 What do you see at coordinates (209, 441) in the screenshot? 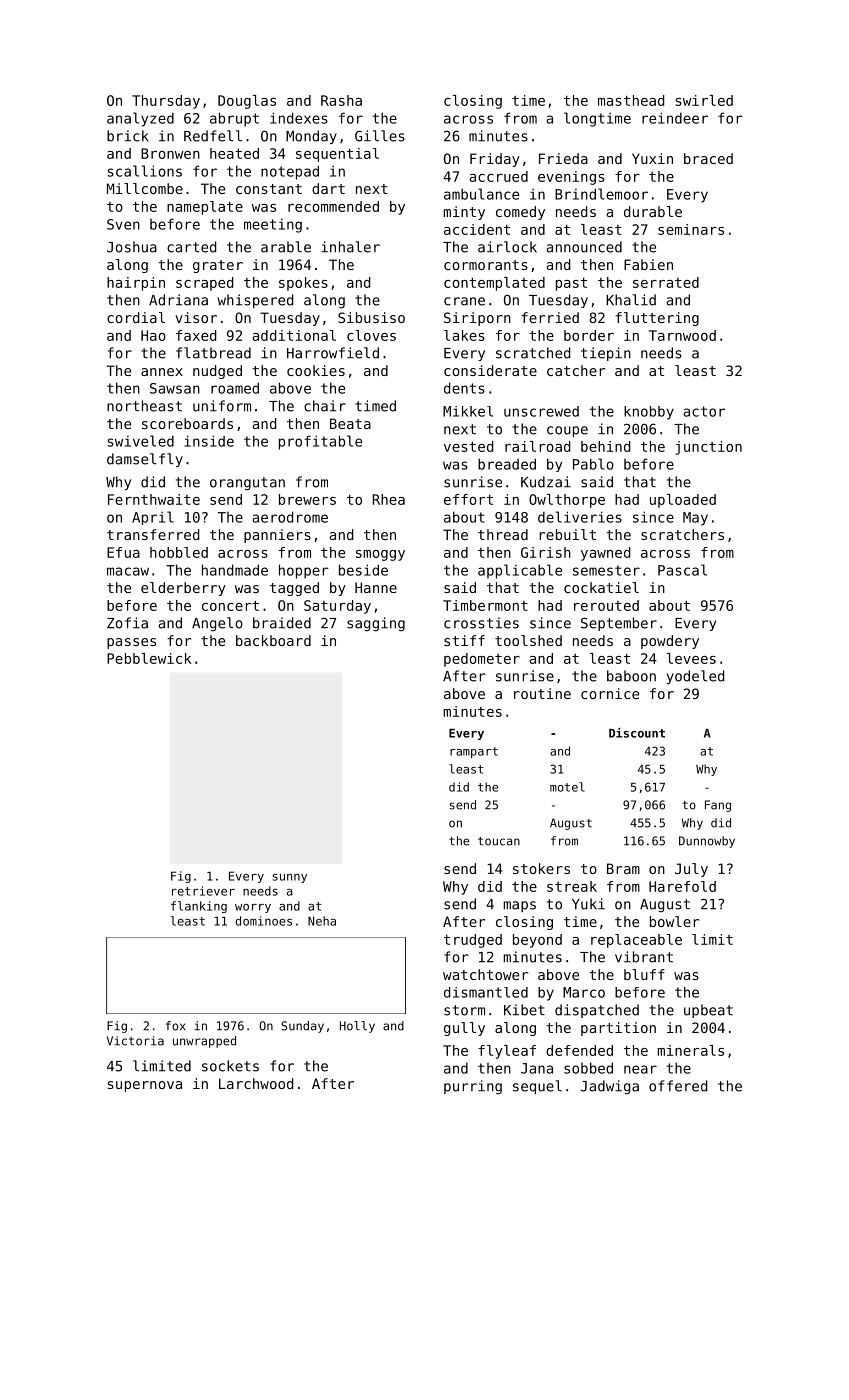
I see `inside` at bounding box center [209, 441].
